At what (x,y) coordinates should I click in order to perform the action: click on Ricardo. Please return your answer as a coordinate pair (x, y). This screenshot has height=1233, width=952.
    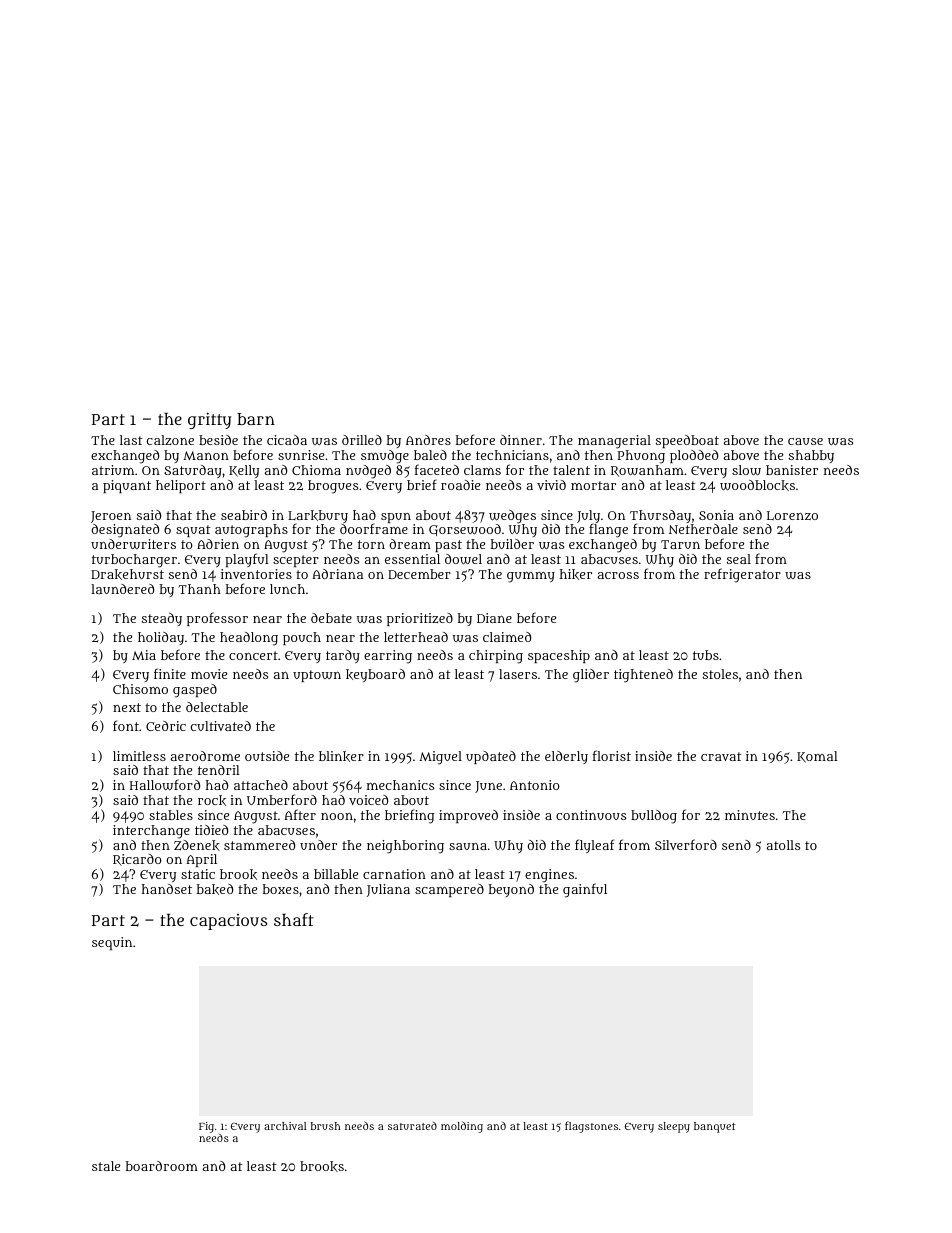
    Looking at the image, I should click on (137, 860).
